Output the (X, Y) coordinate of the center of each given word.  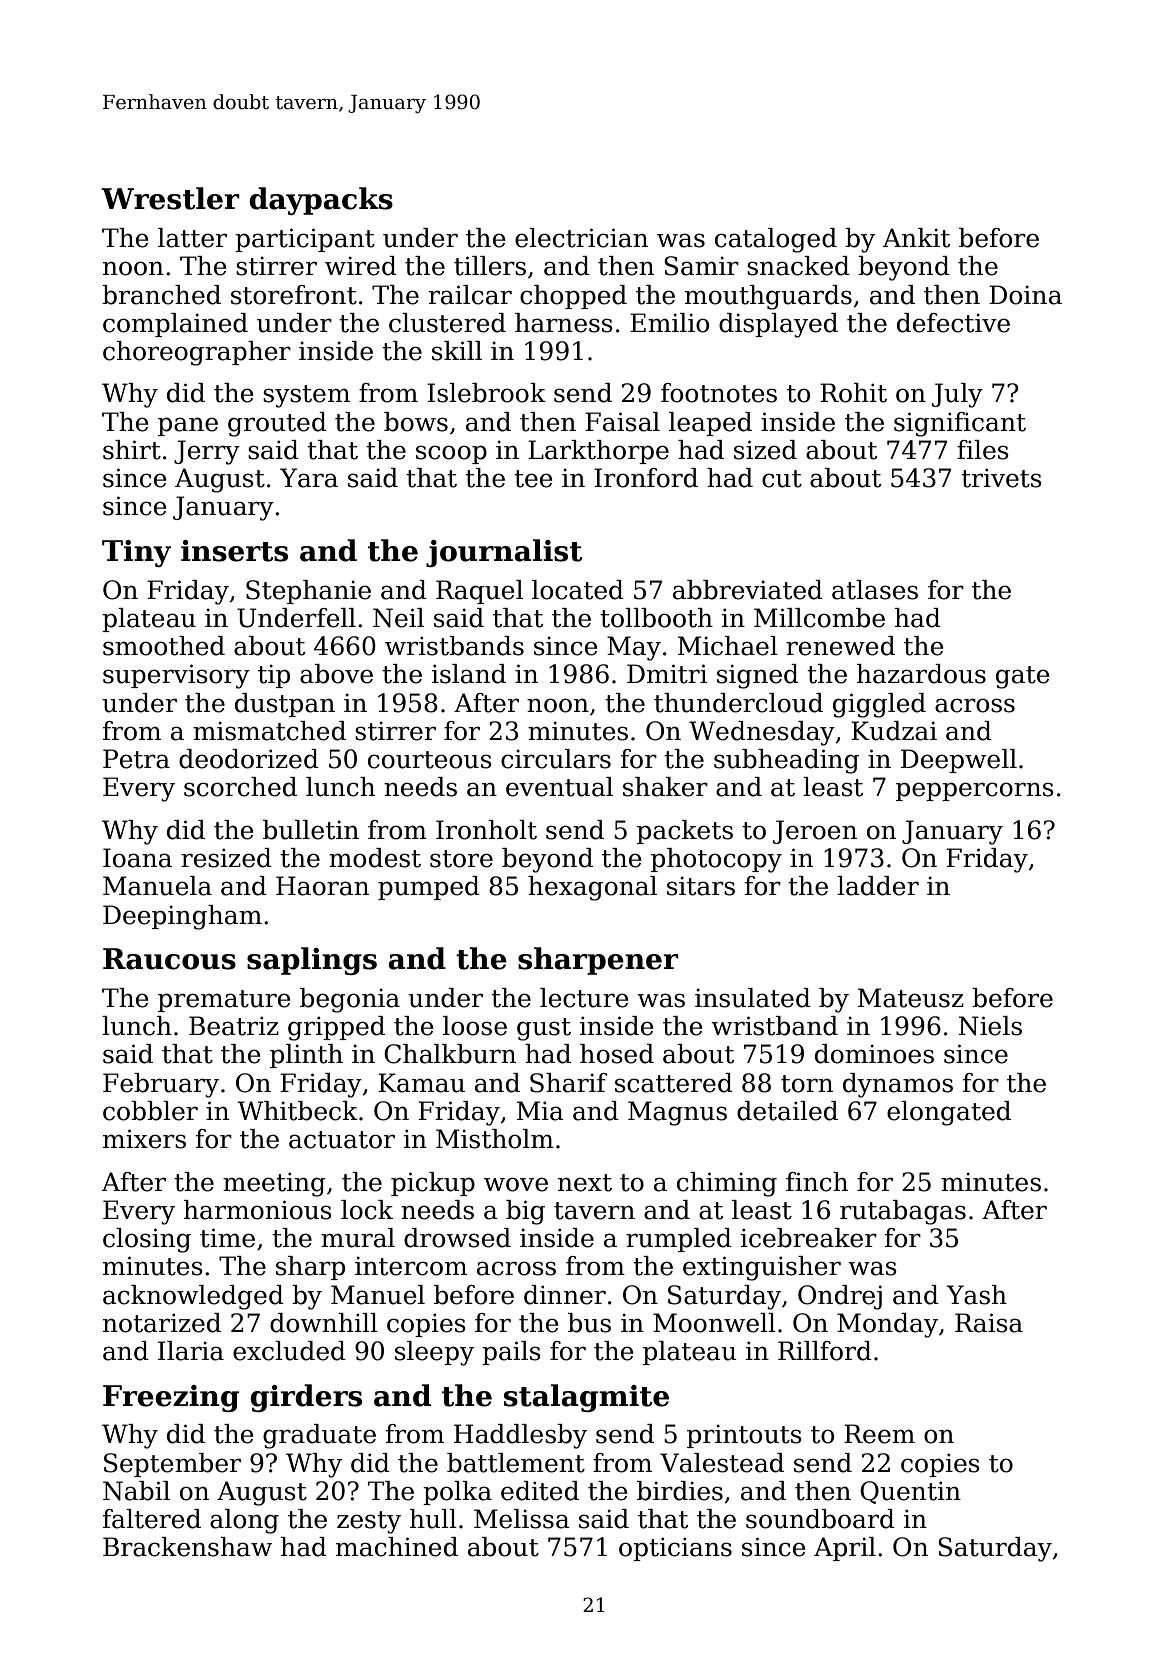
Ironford (646, 478)
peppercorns (975, 791)
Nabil (136, 1491)
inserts (234, 551)
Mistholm (495, 1139)
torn (807, 1084)
